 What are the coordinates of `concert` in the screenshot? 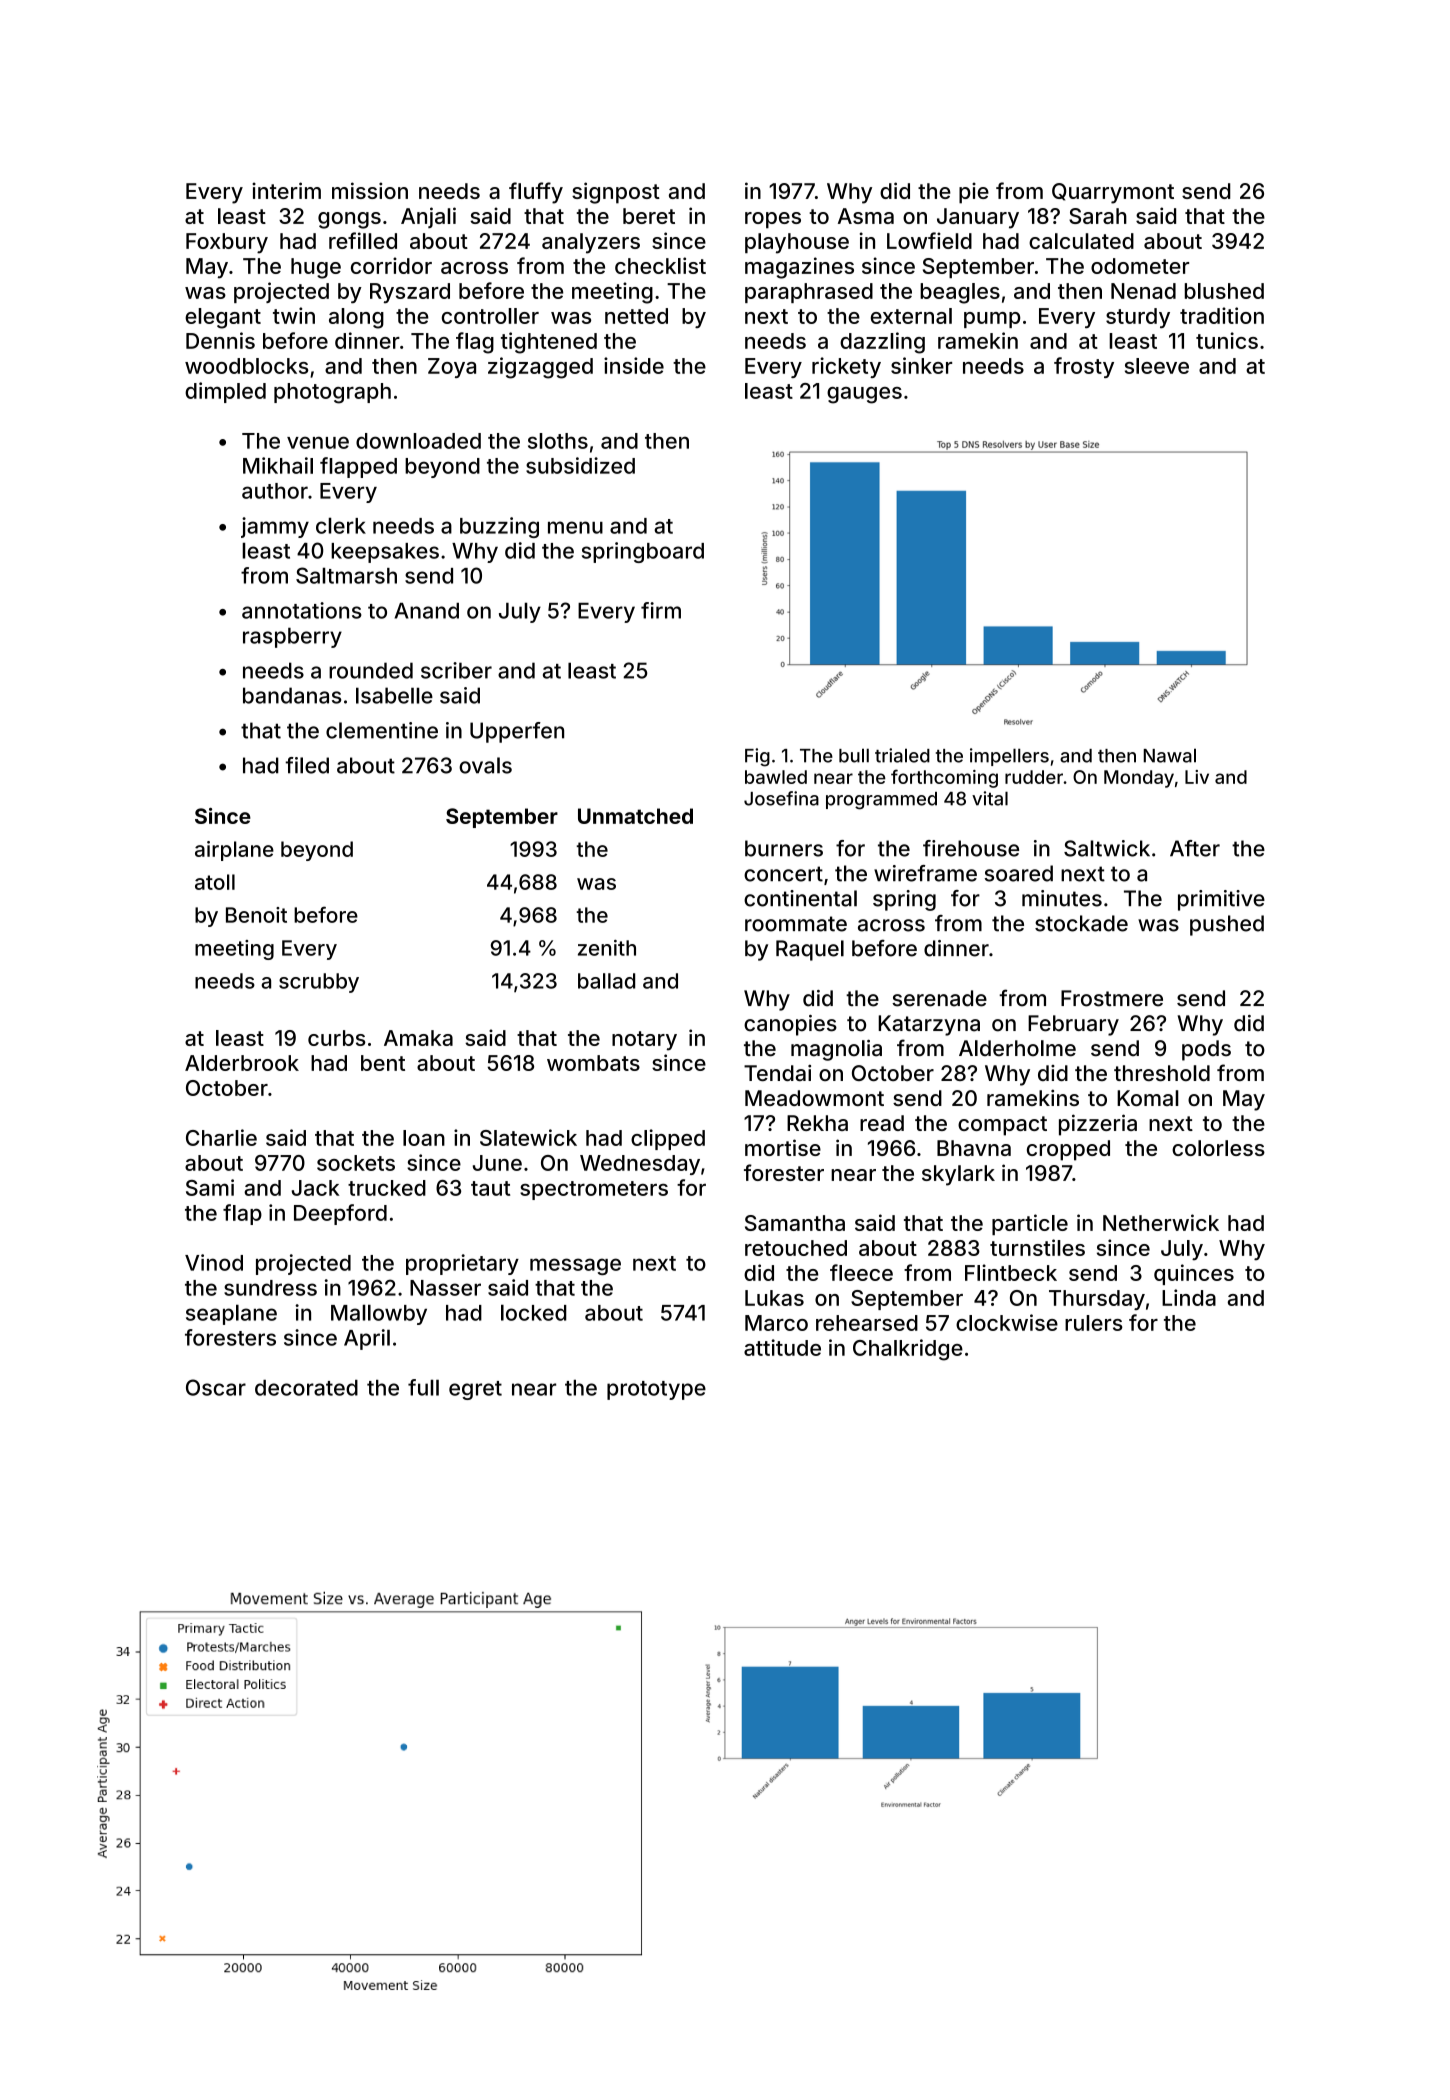 It's located at (783, 874).
